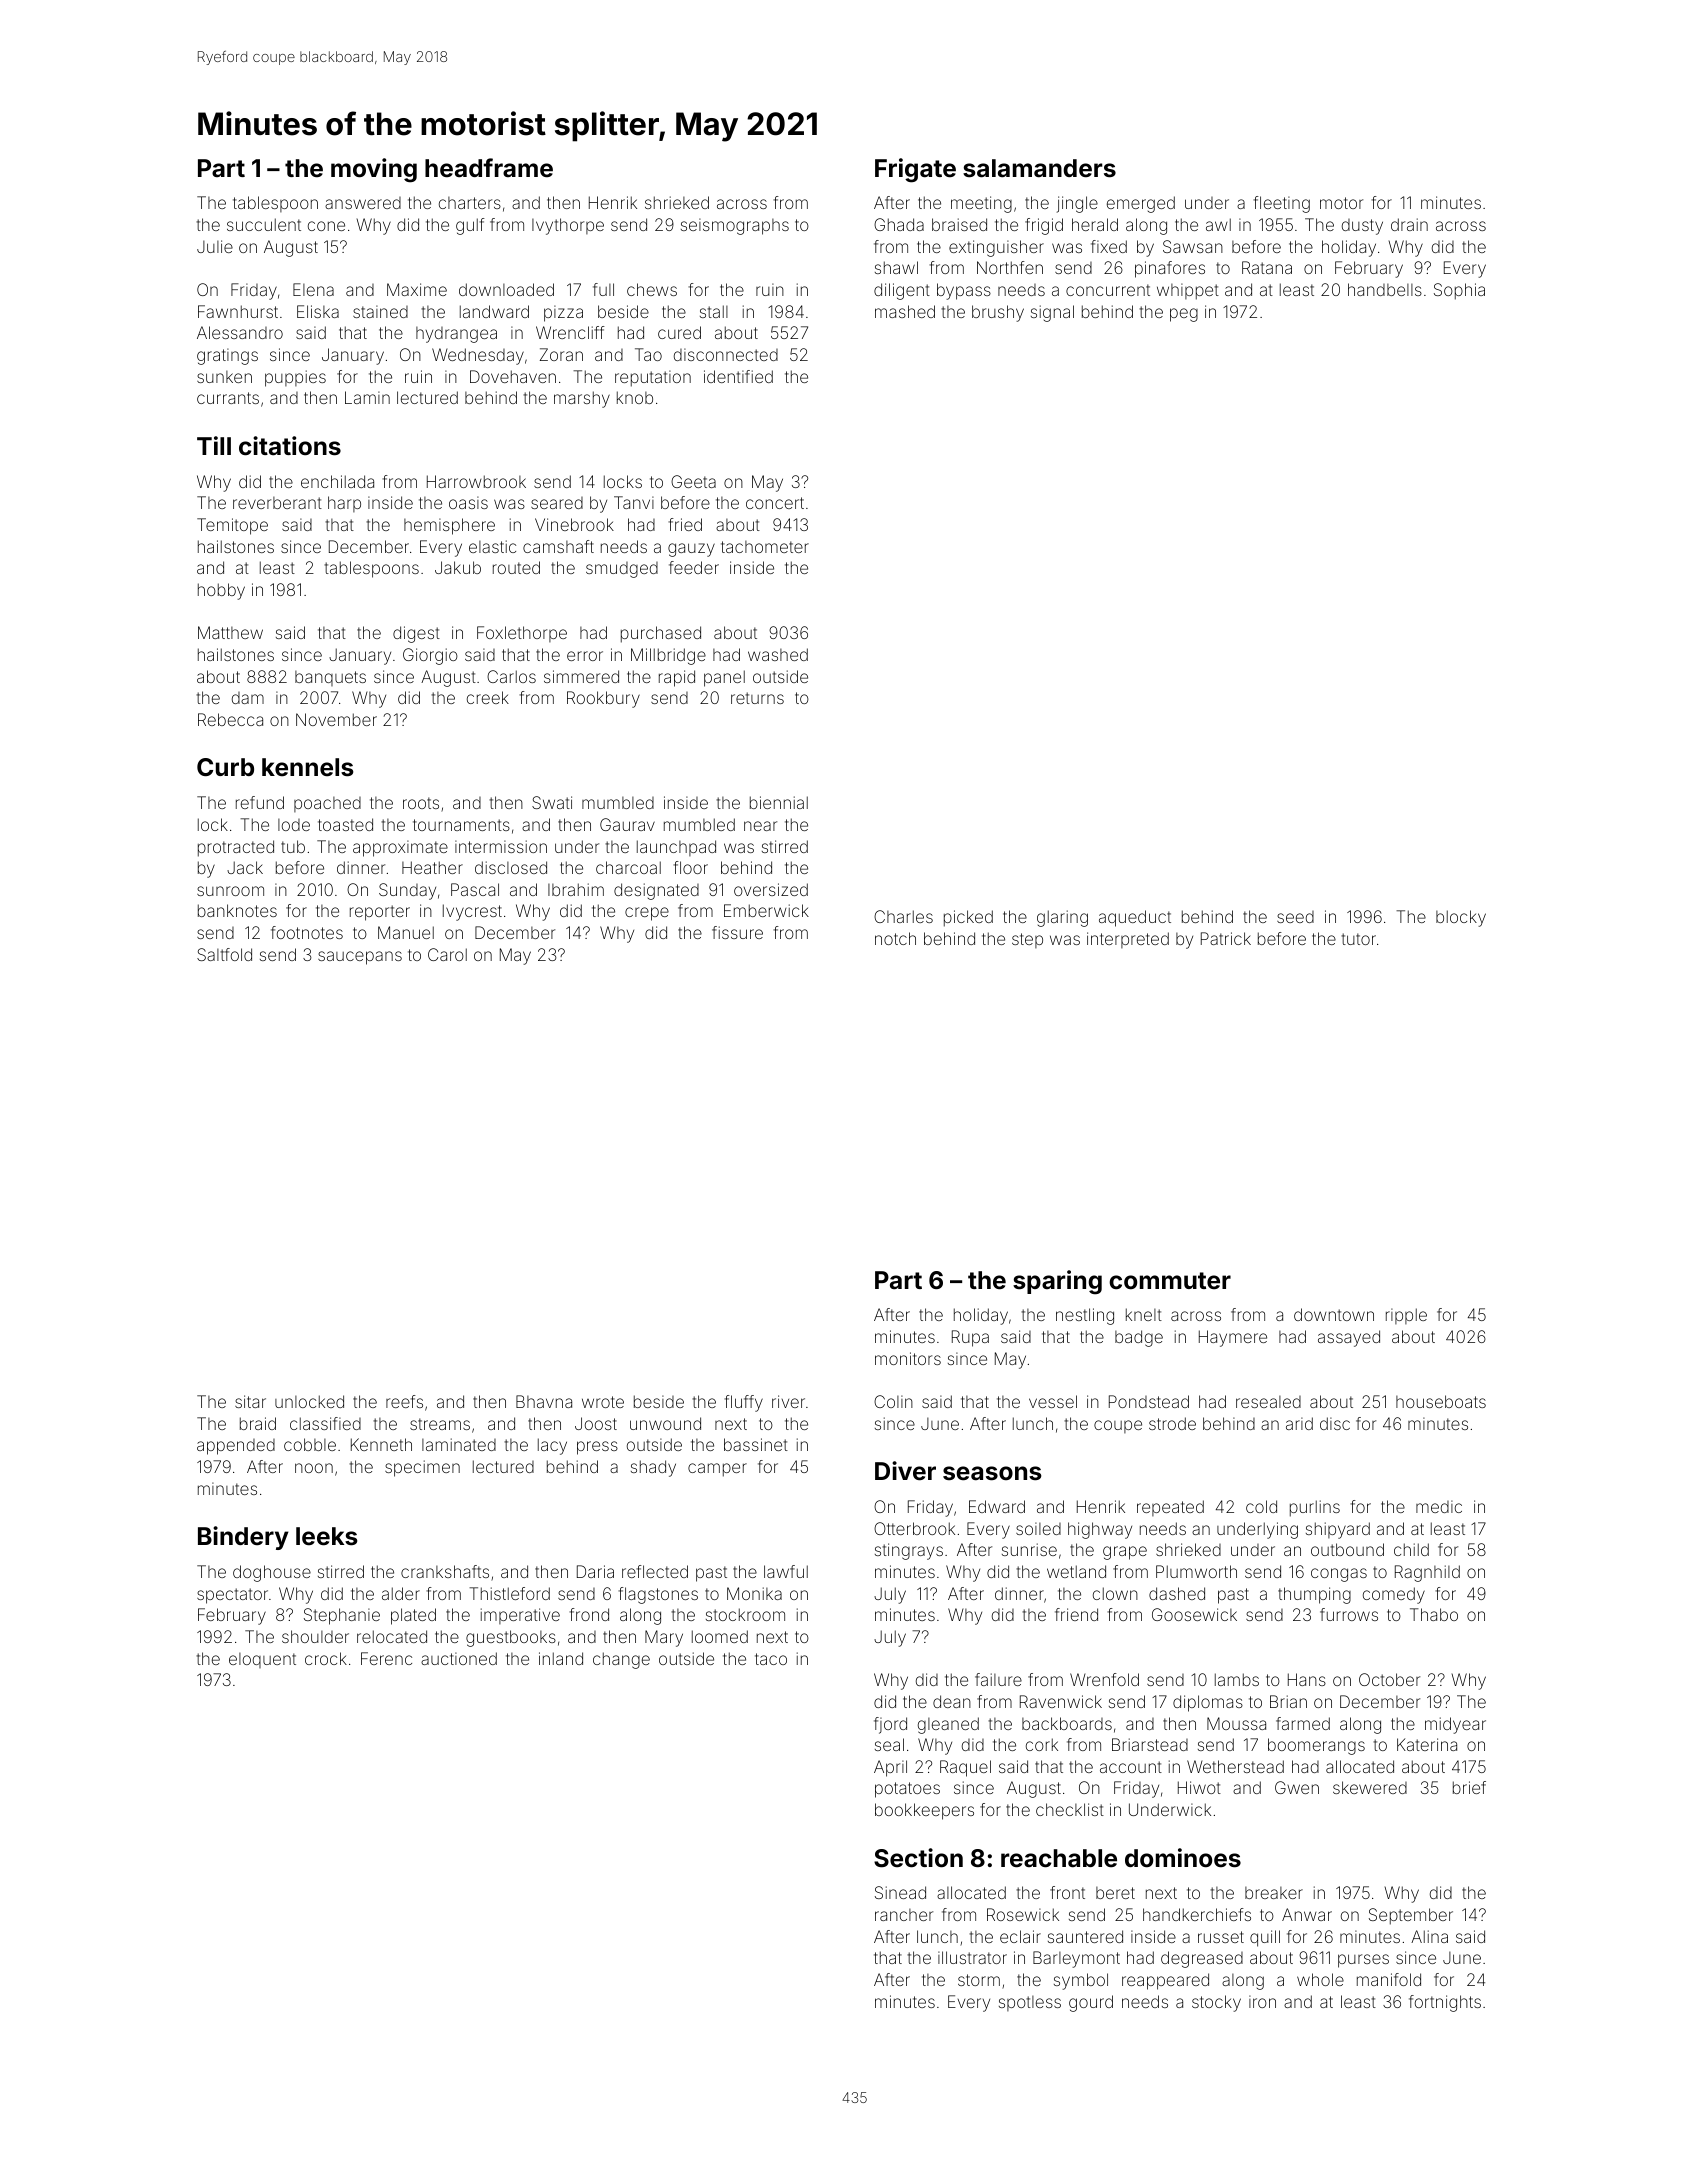 The height and width of the screenshot is (2178, 1683). I want to click on eloquent, so click(262, 1660).
